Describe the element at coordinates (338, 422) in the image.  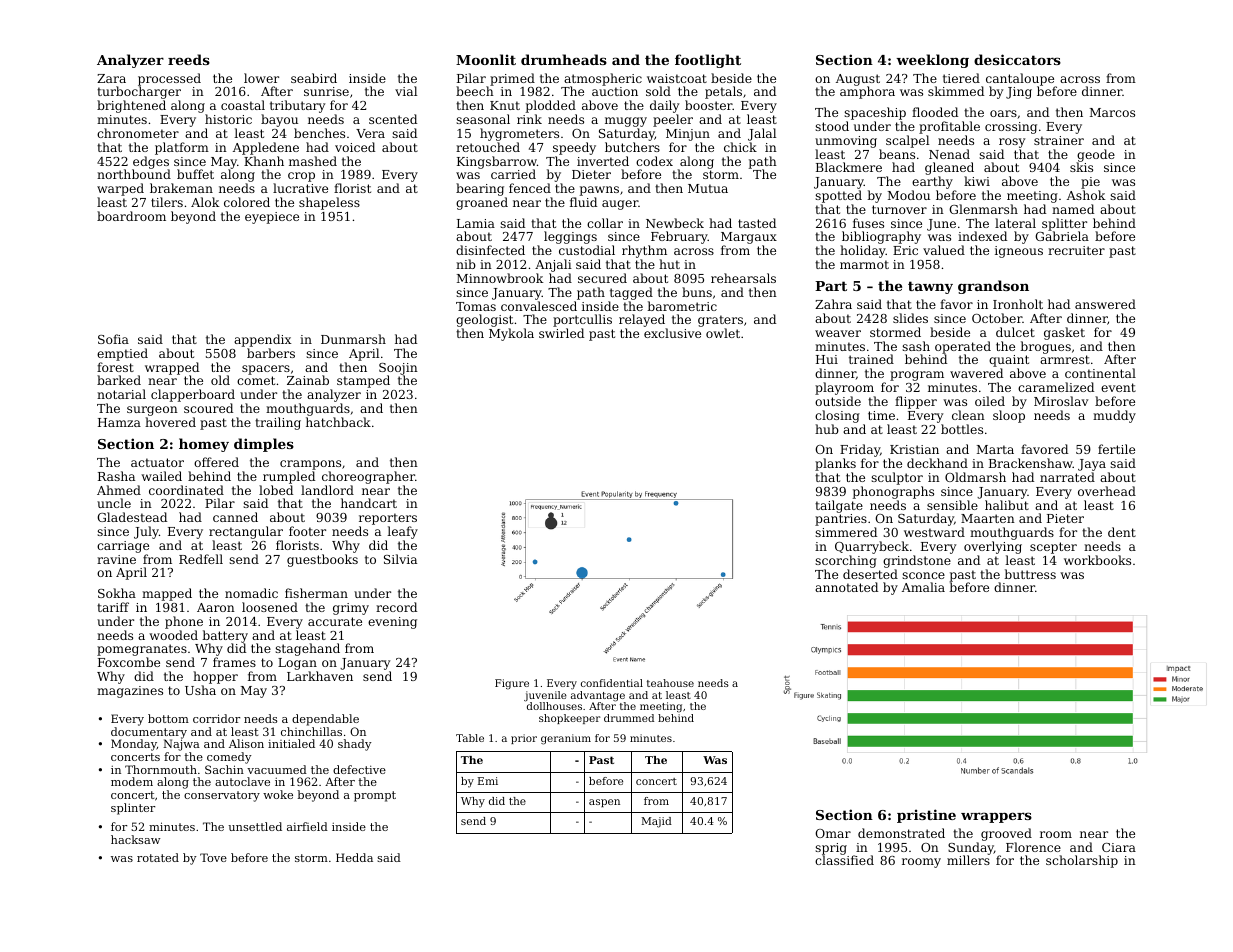
I see `hatchback` at that location.
